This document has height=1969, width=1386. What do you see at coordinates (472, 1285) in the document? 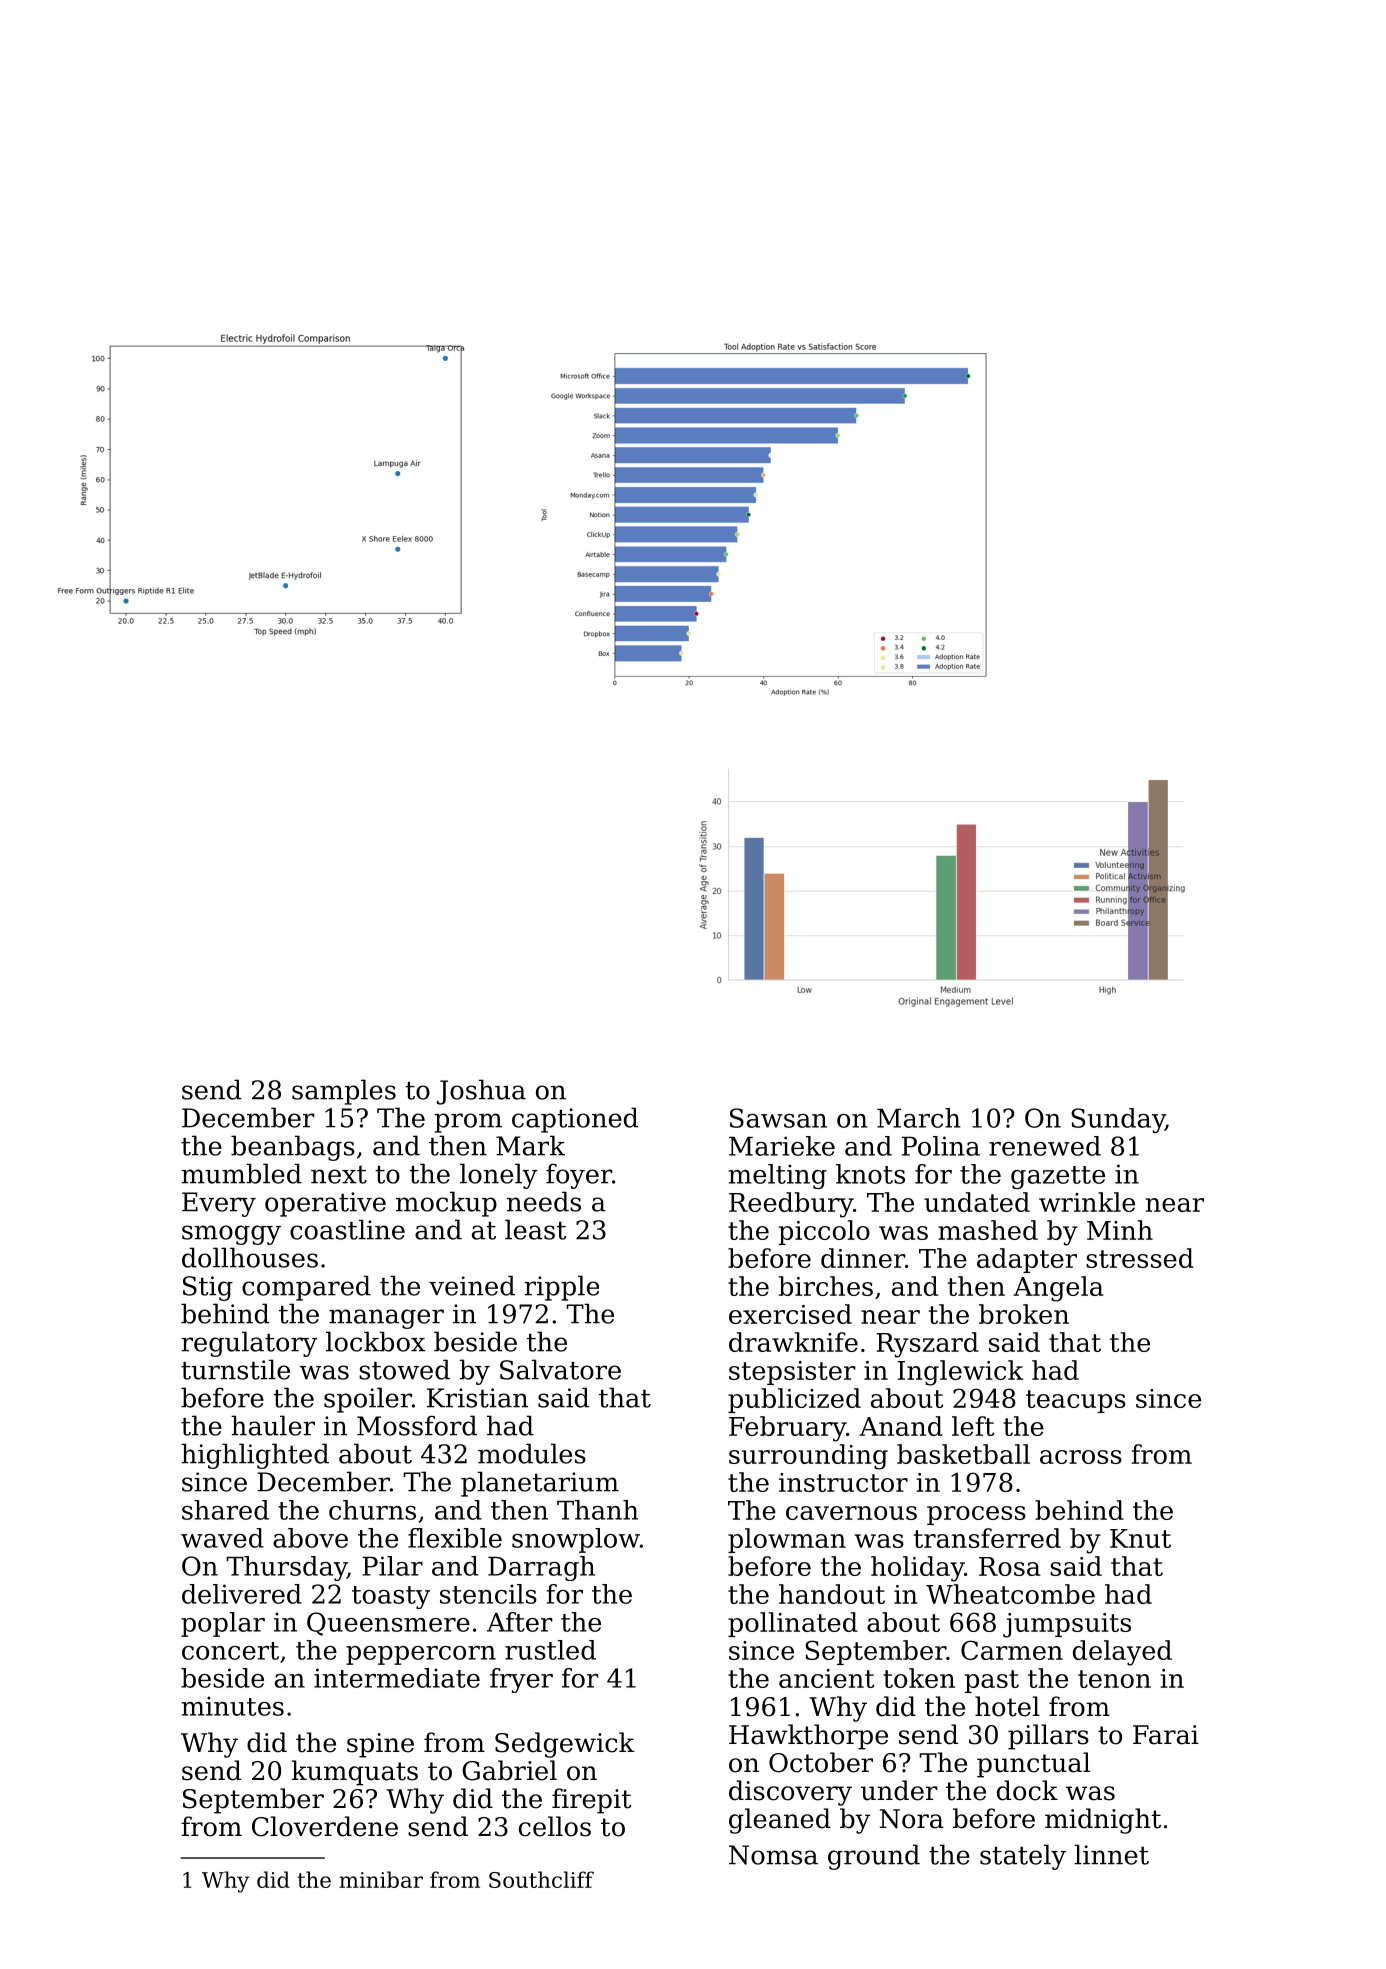
I see `veined` at bounding box center [472, 1285].
